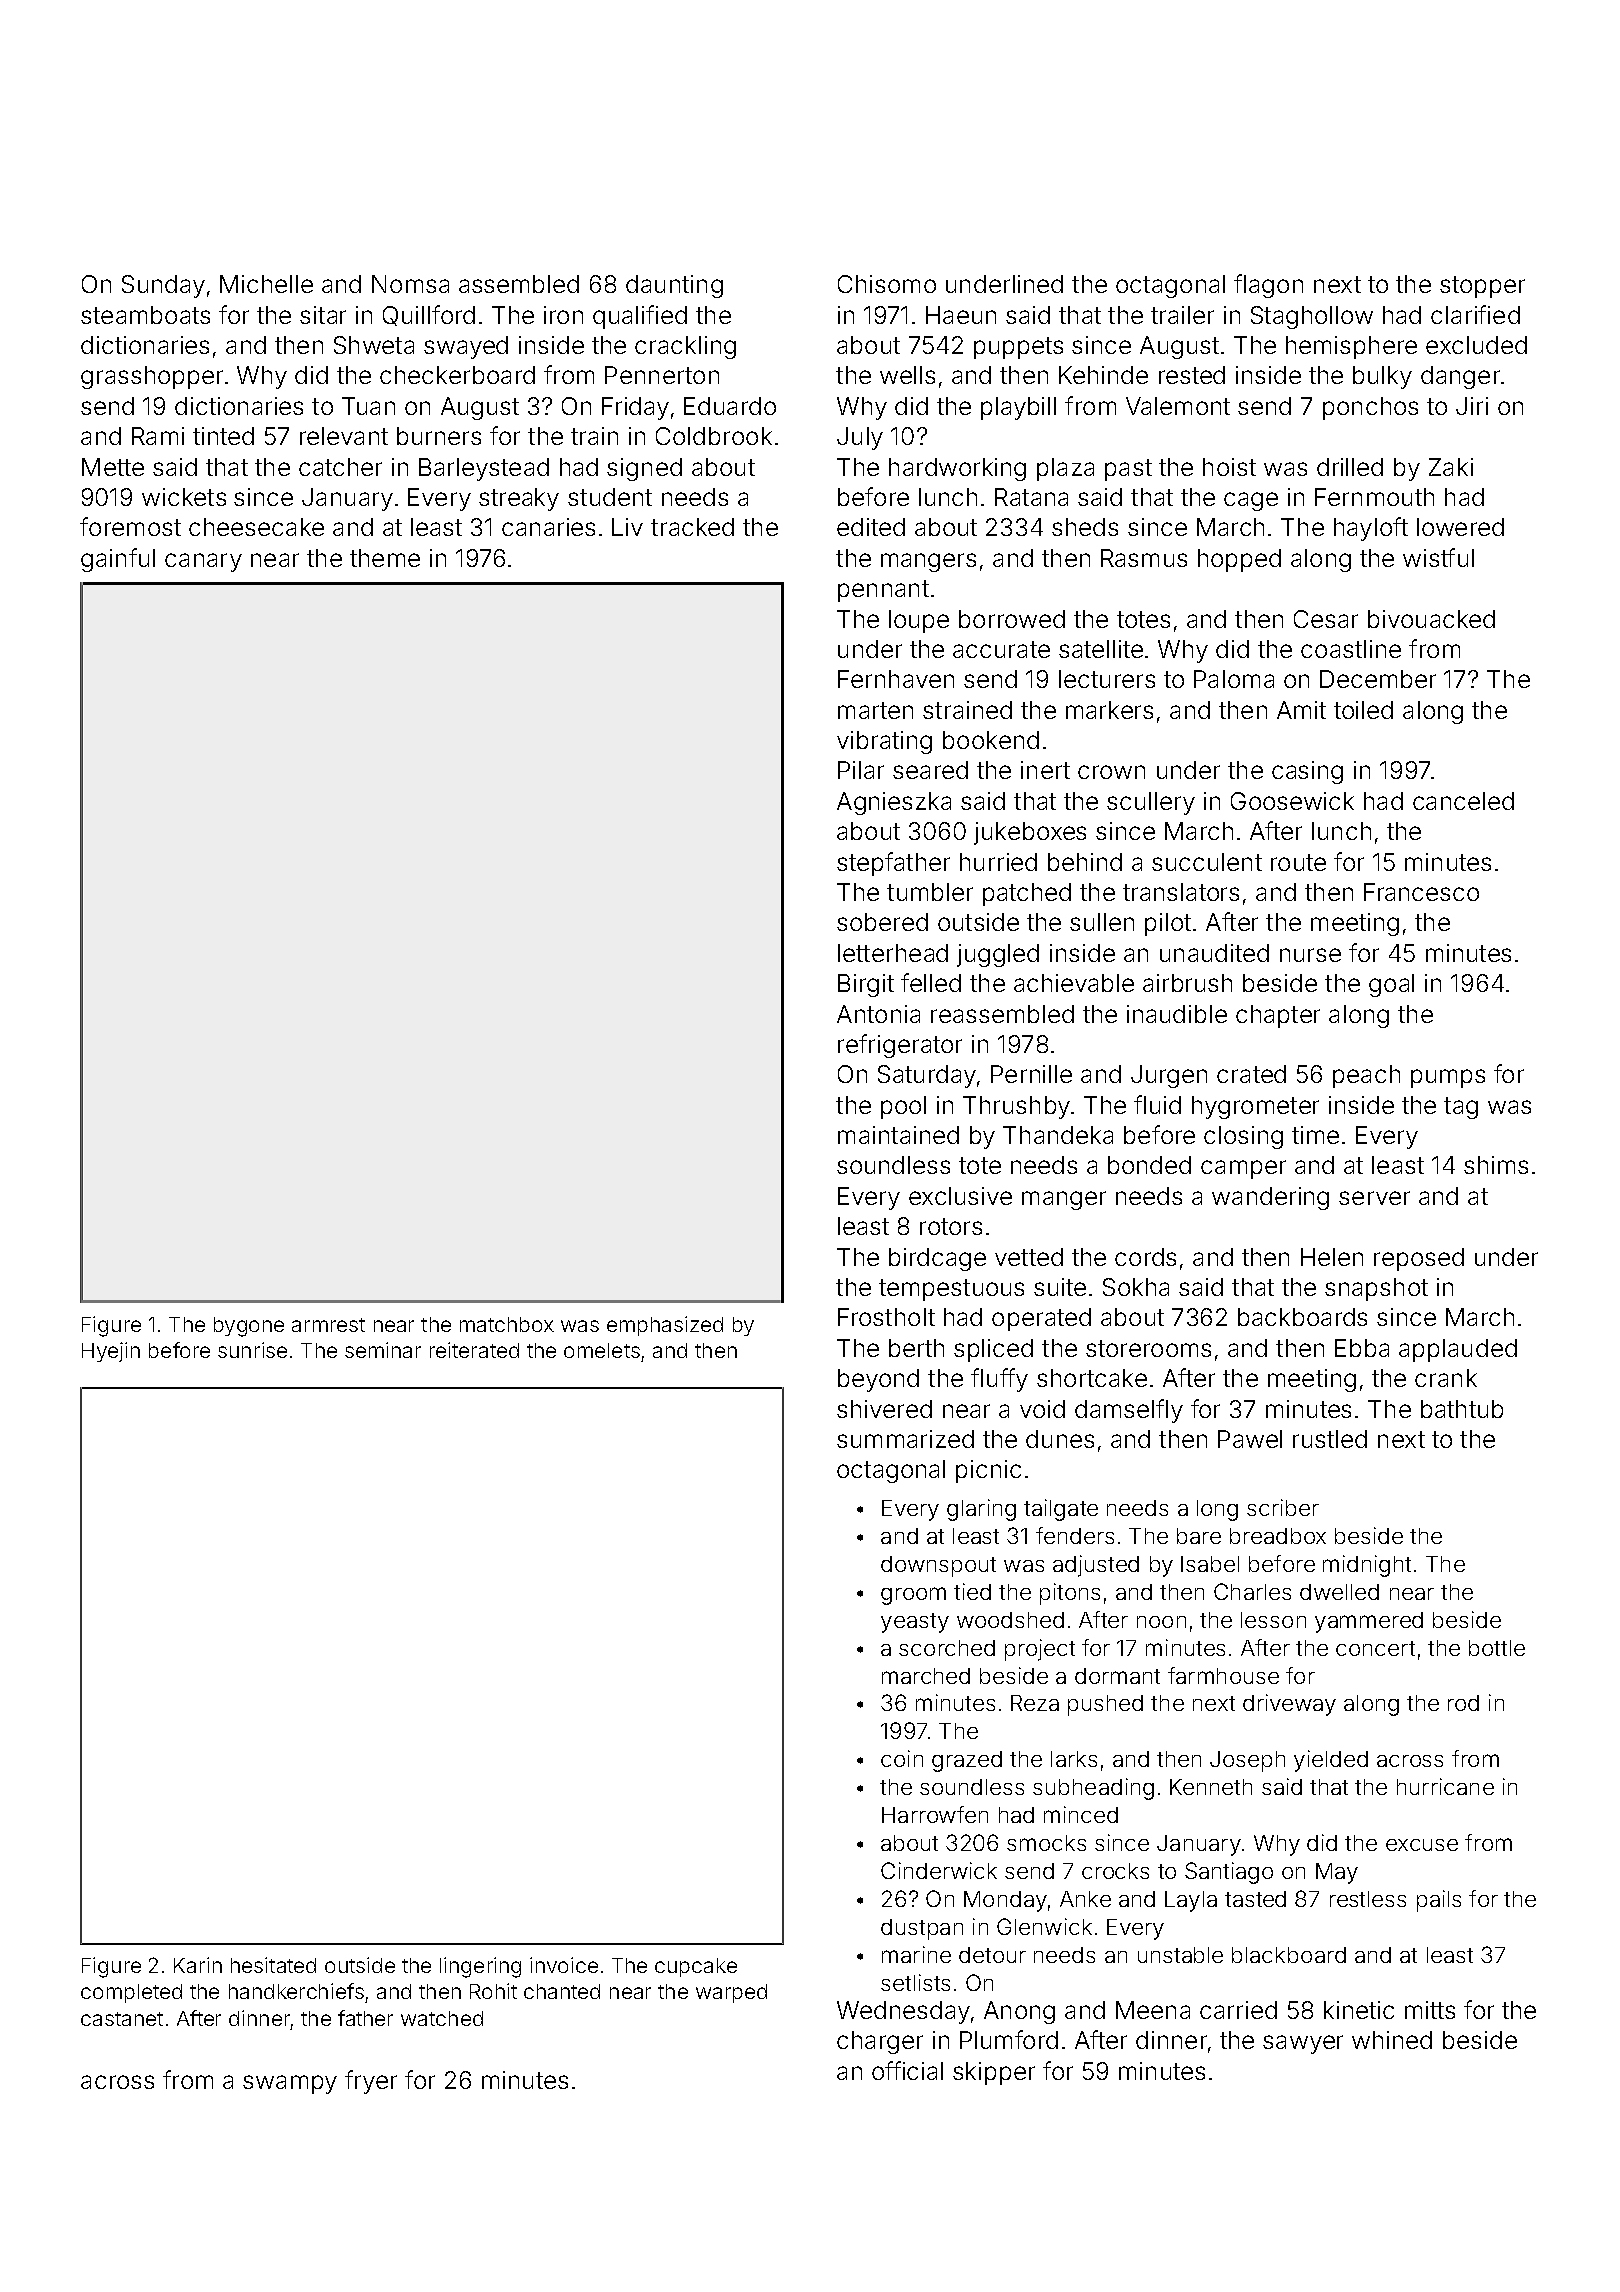 This image has width=1620, height=2292. Describe the element at coordinates (383, 1350) in the image. I see `seminar` at that location.
